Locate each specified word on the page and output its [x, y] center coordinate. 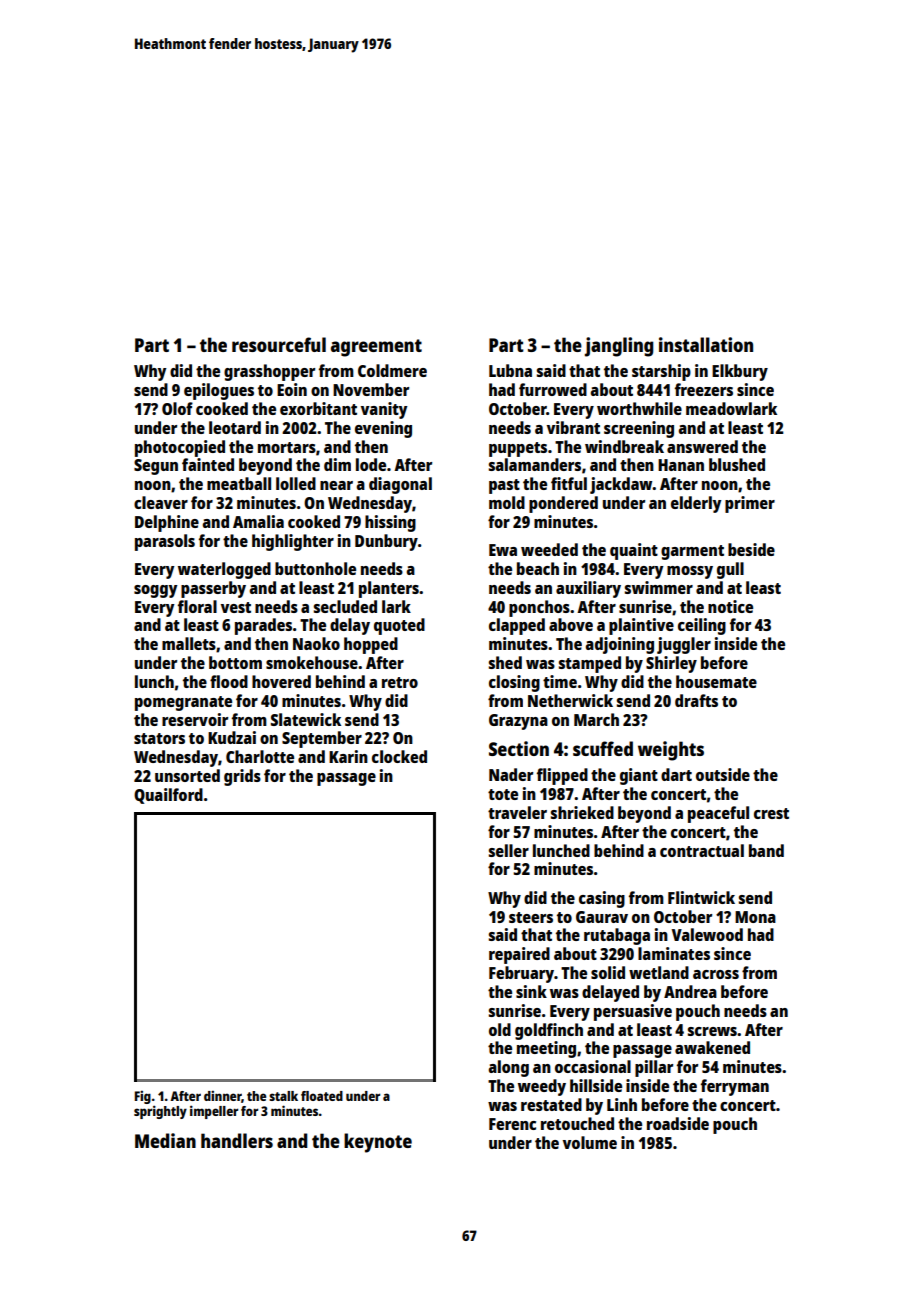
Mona [755, 917]
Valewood [707, 934]
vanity [384, 410]
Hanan [681, 465]
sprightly [160, 1112]
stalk [283, 1096]
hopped [371, 645]
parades [263, 626]
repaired [519, 955]
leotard [235, 427]
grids [242, 777]
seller [509, 850]
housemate [716, 681]
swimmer [659, 587]
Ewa [503, 550]
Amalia [258, 521]
